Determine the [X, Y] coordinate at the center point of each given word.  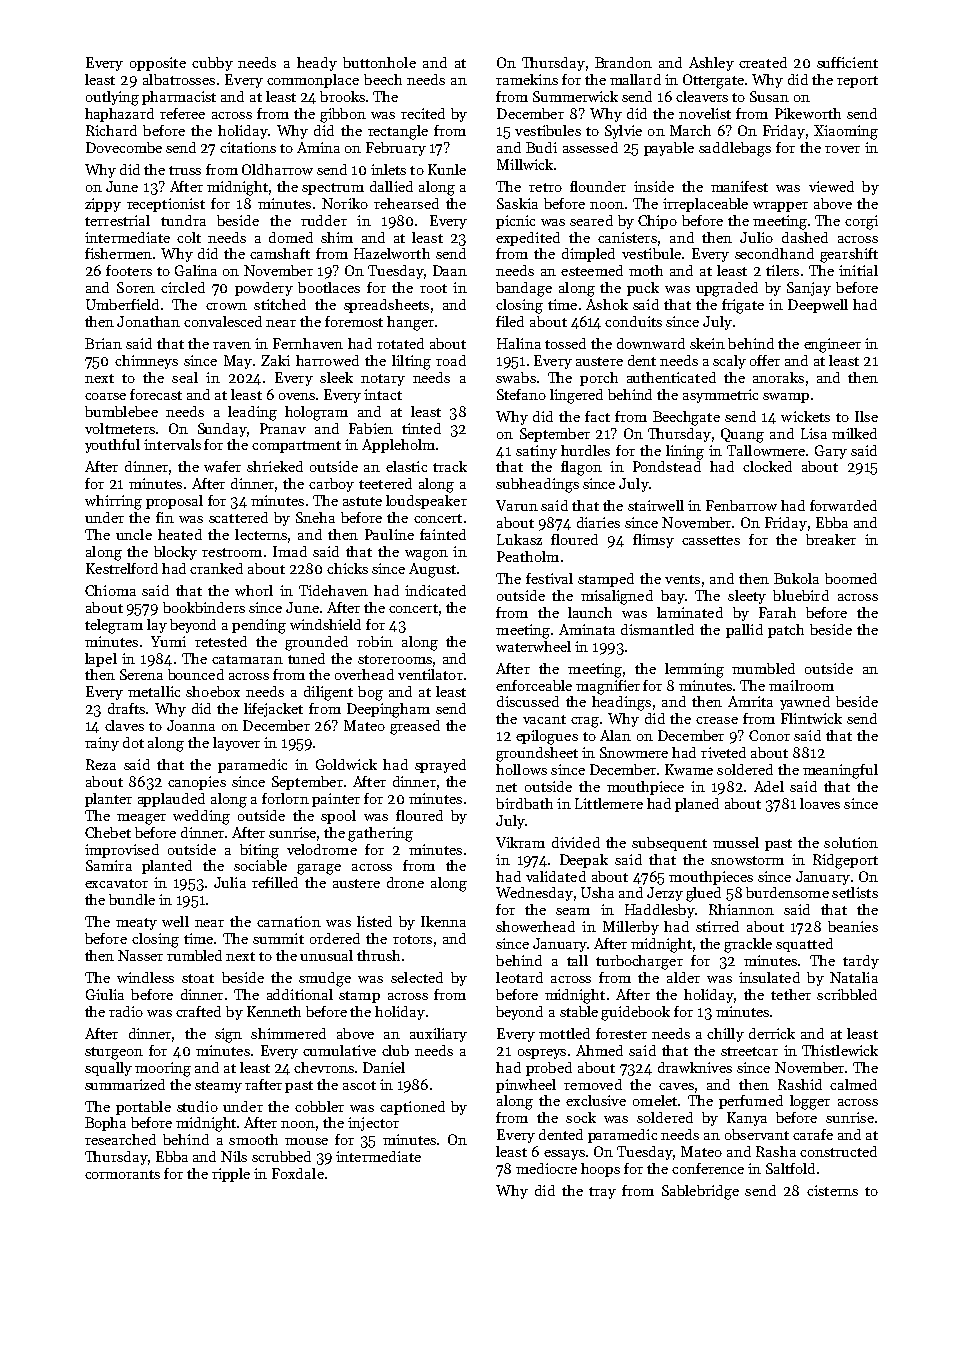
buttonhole [379, 62]
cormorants [122, 1174]
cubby [212, 64]
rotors [412, 939]
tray [602, 1193]
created [763, 62]
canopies [197, 783]
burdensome [787, 892]
